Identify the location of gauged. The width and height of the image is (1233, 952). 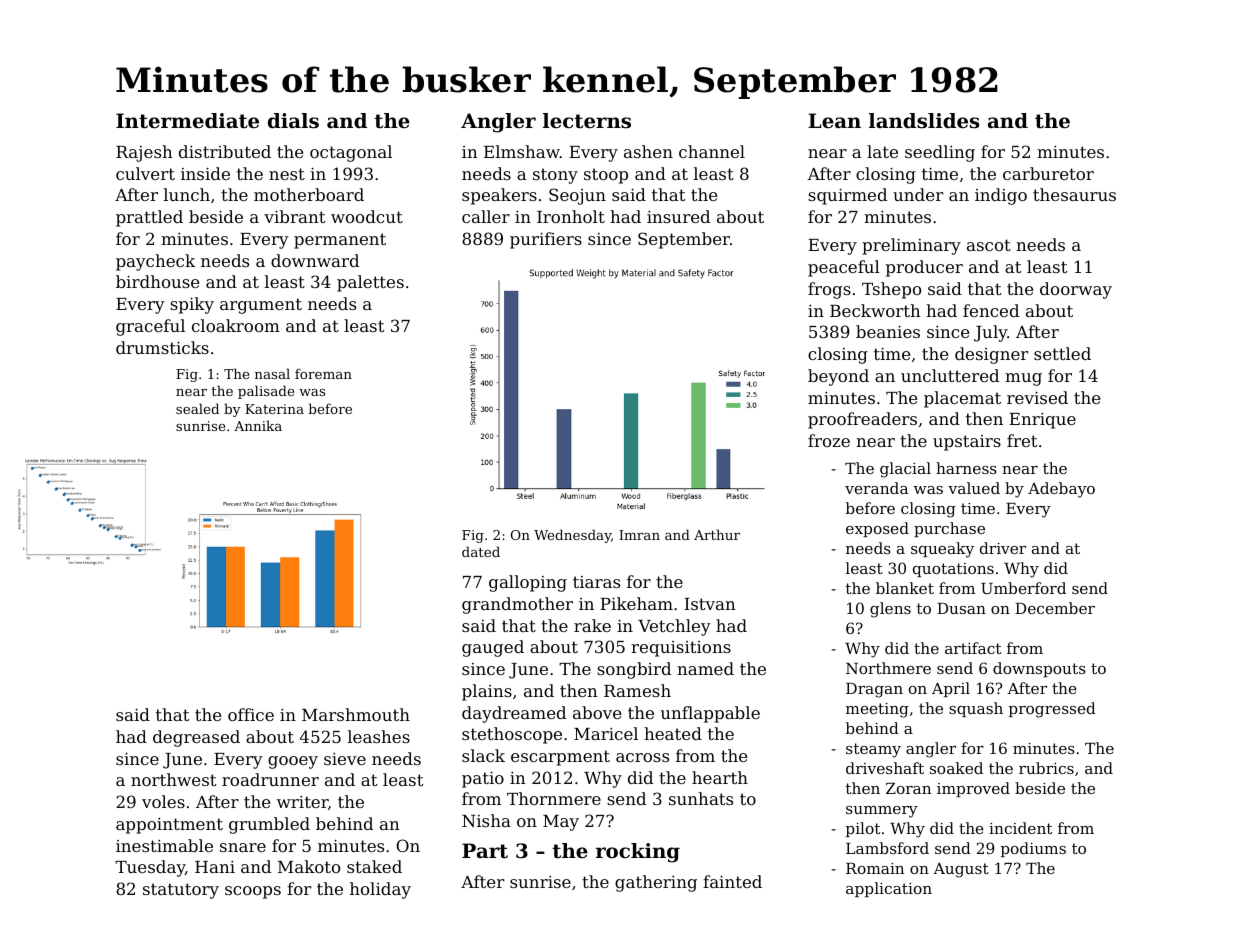
(493, 648).
